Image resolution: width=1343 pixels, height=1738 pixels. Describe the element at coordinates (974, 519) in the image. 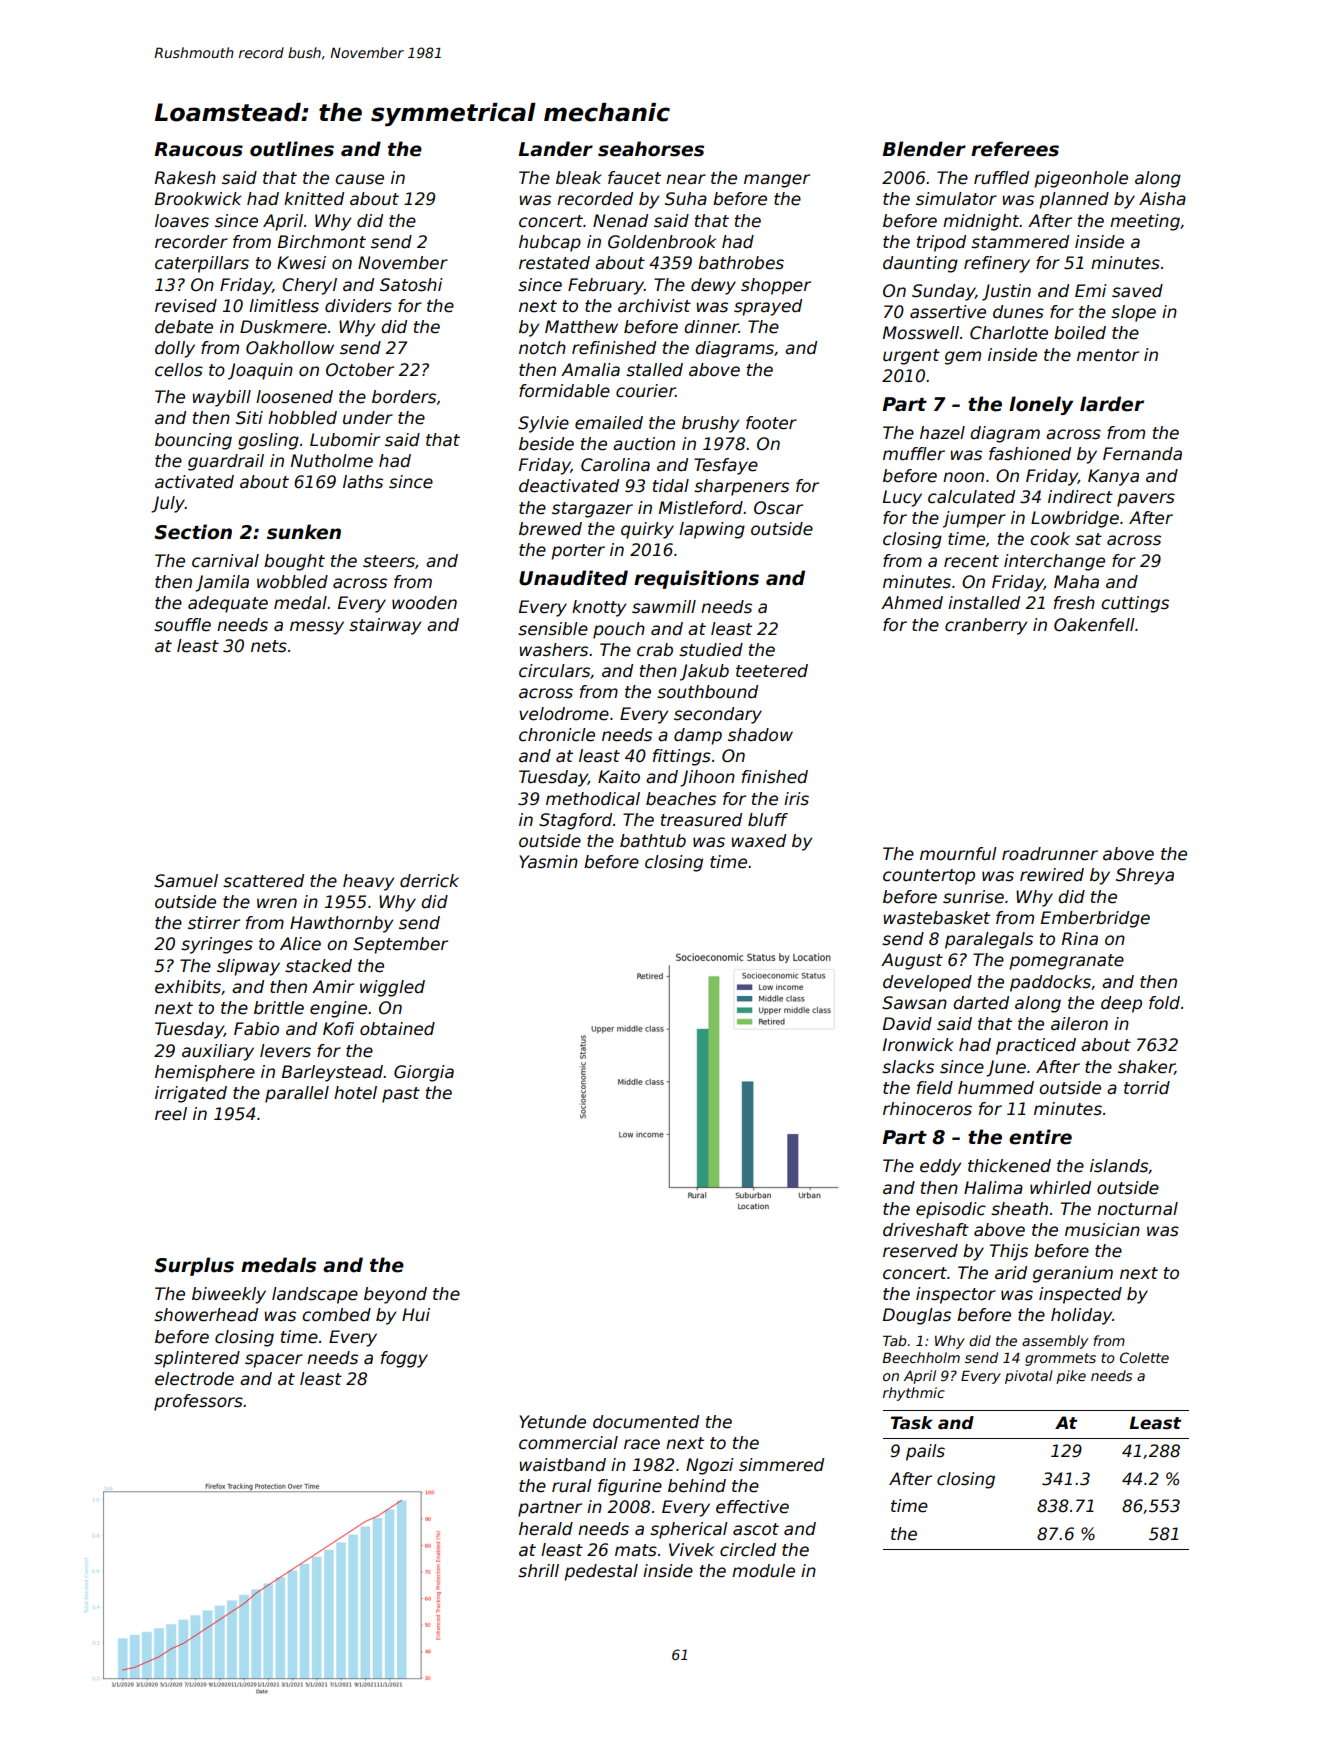

I see `jumper` at that location.
